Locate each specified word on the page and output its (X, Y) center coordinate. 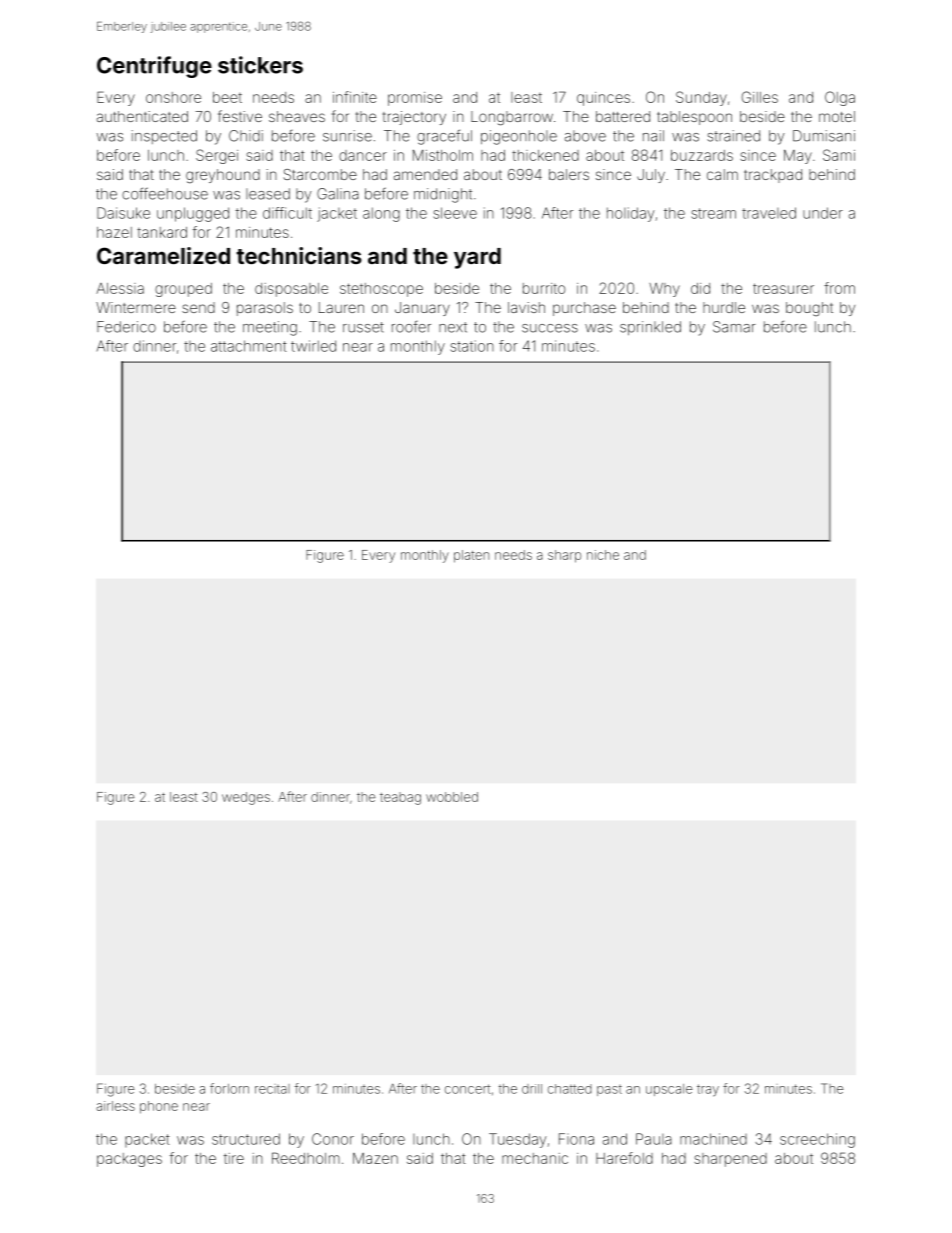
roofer (411, 327)
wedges (246, 798)
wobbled (452, 797)
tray (708, 1090)
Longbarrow (512, 118)
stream (713, 213)
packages (129, 1160)
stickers (260, 65)
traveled (769, 213)
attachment (249, 346)
